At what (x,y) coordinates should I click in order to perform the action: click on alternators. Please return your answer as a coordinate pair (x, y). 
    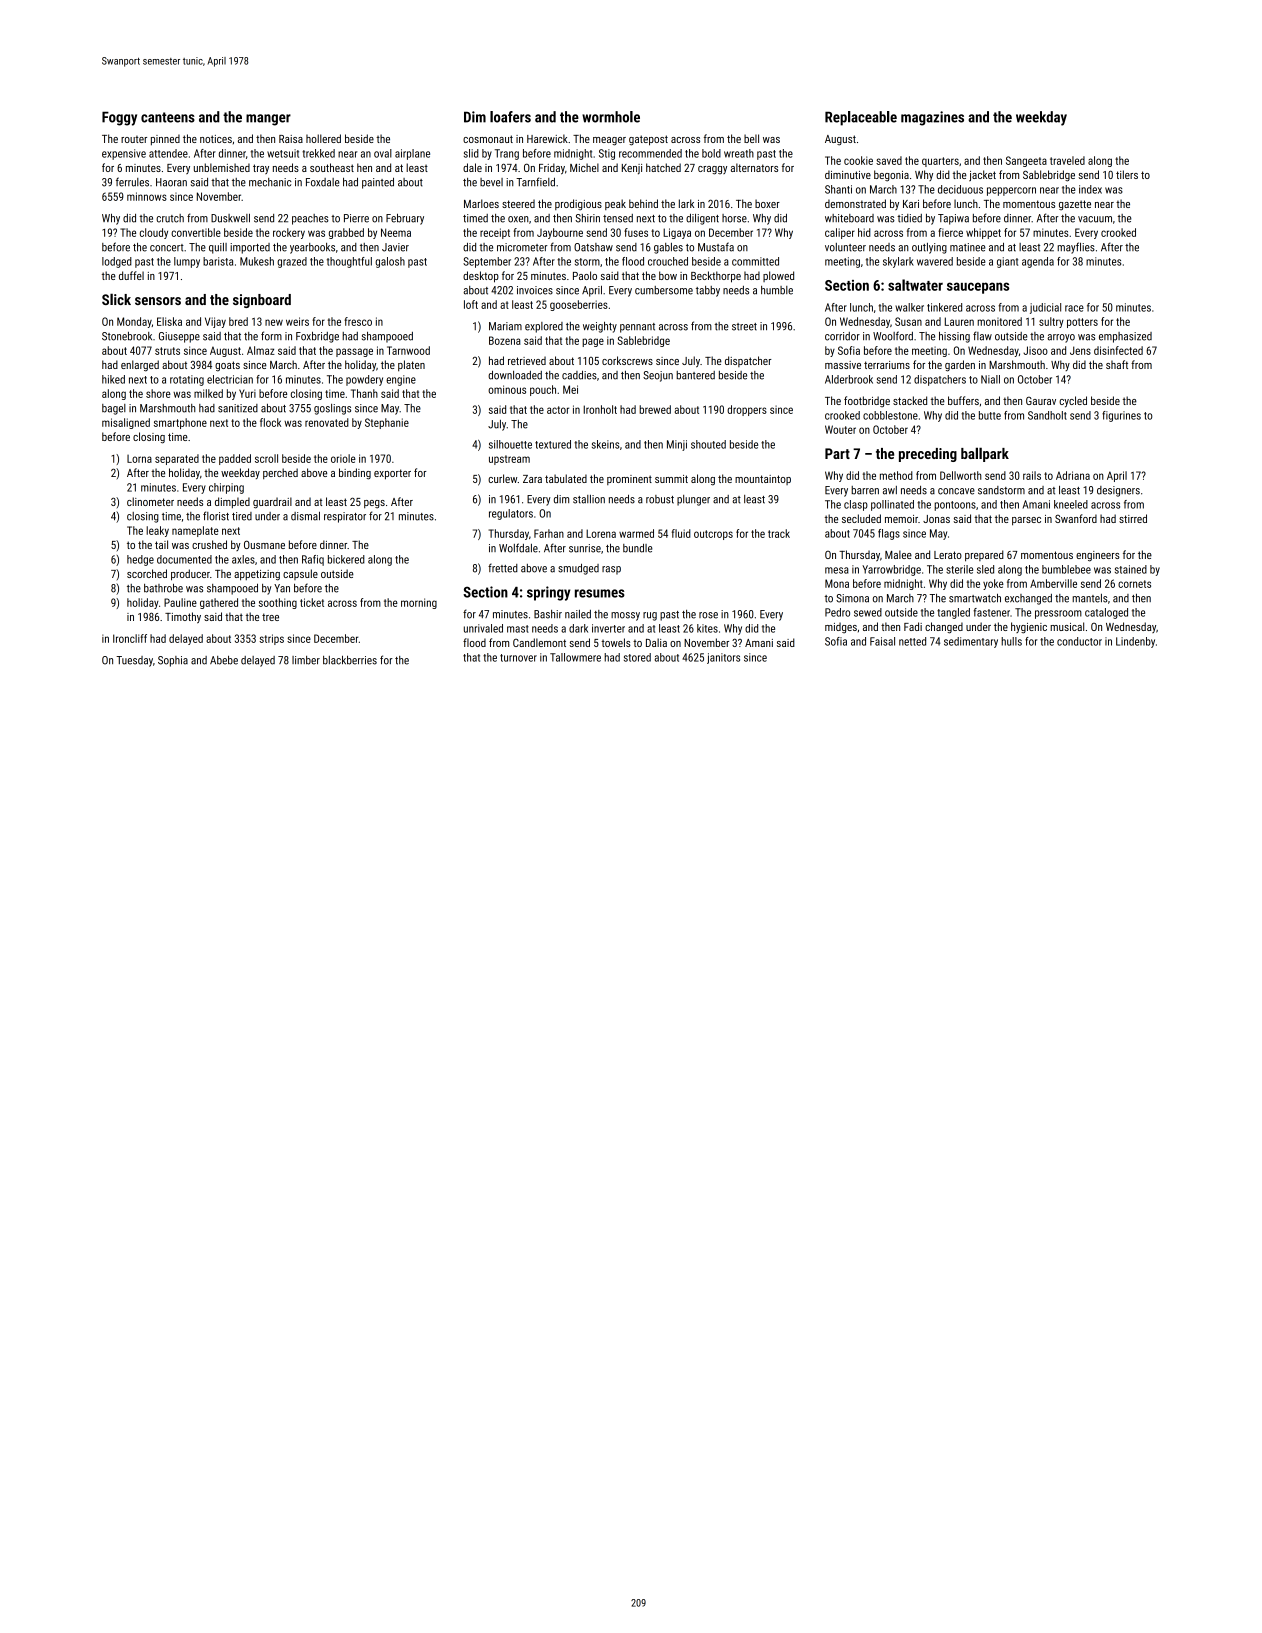
    Looking at the image, I should click on (754, 167).
